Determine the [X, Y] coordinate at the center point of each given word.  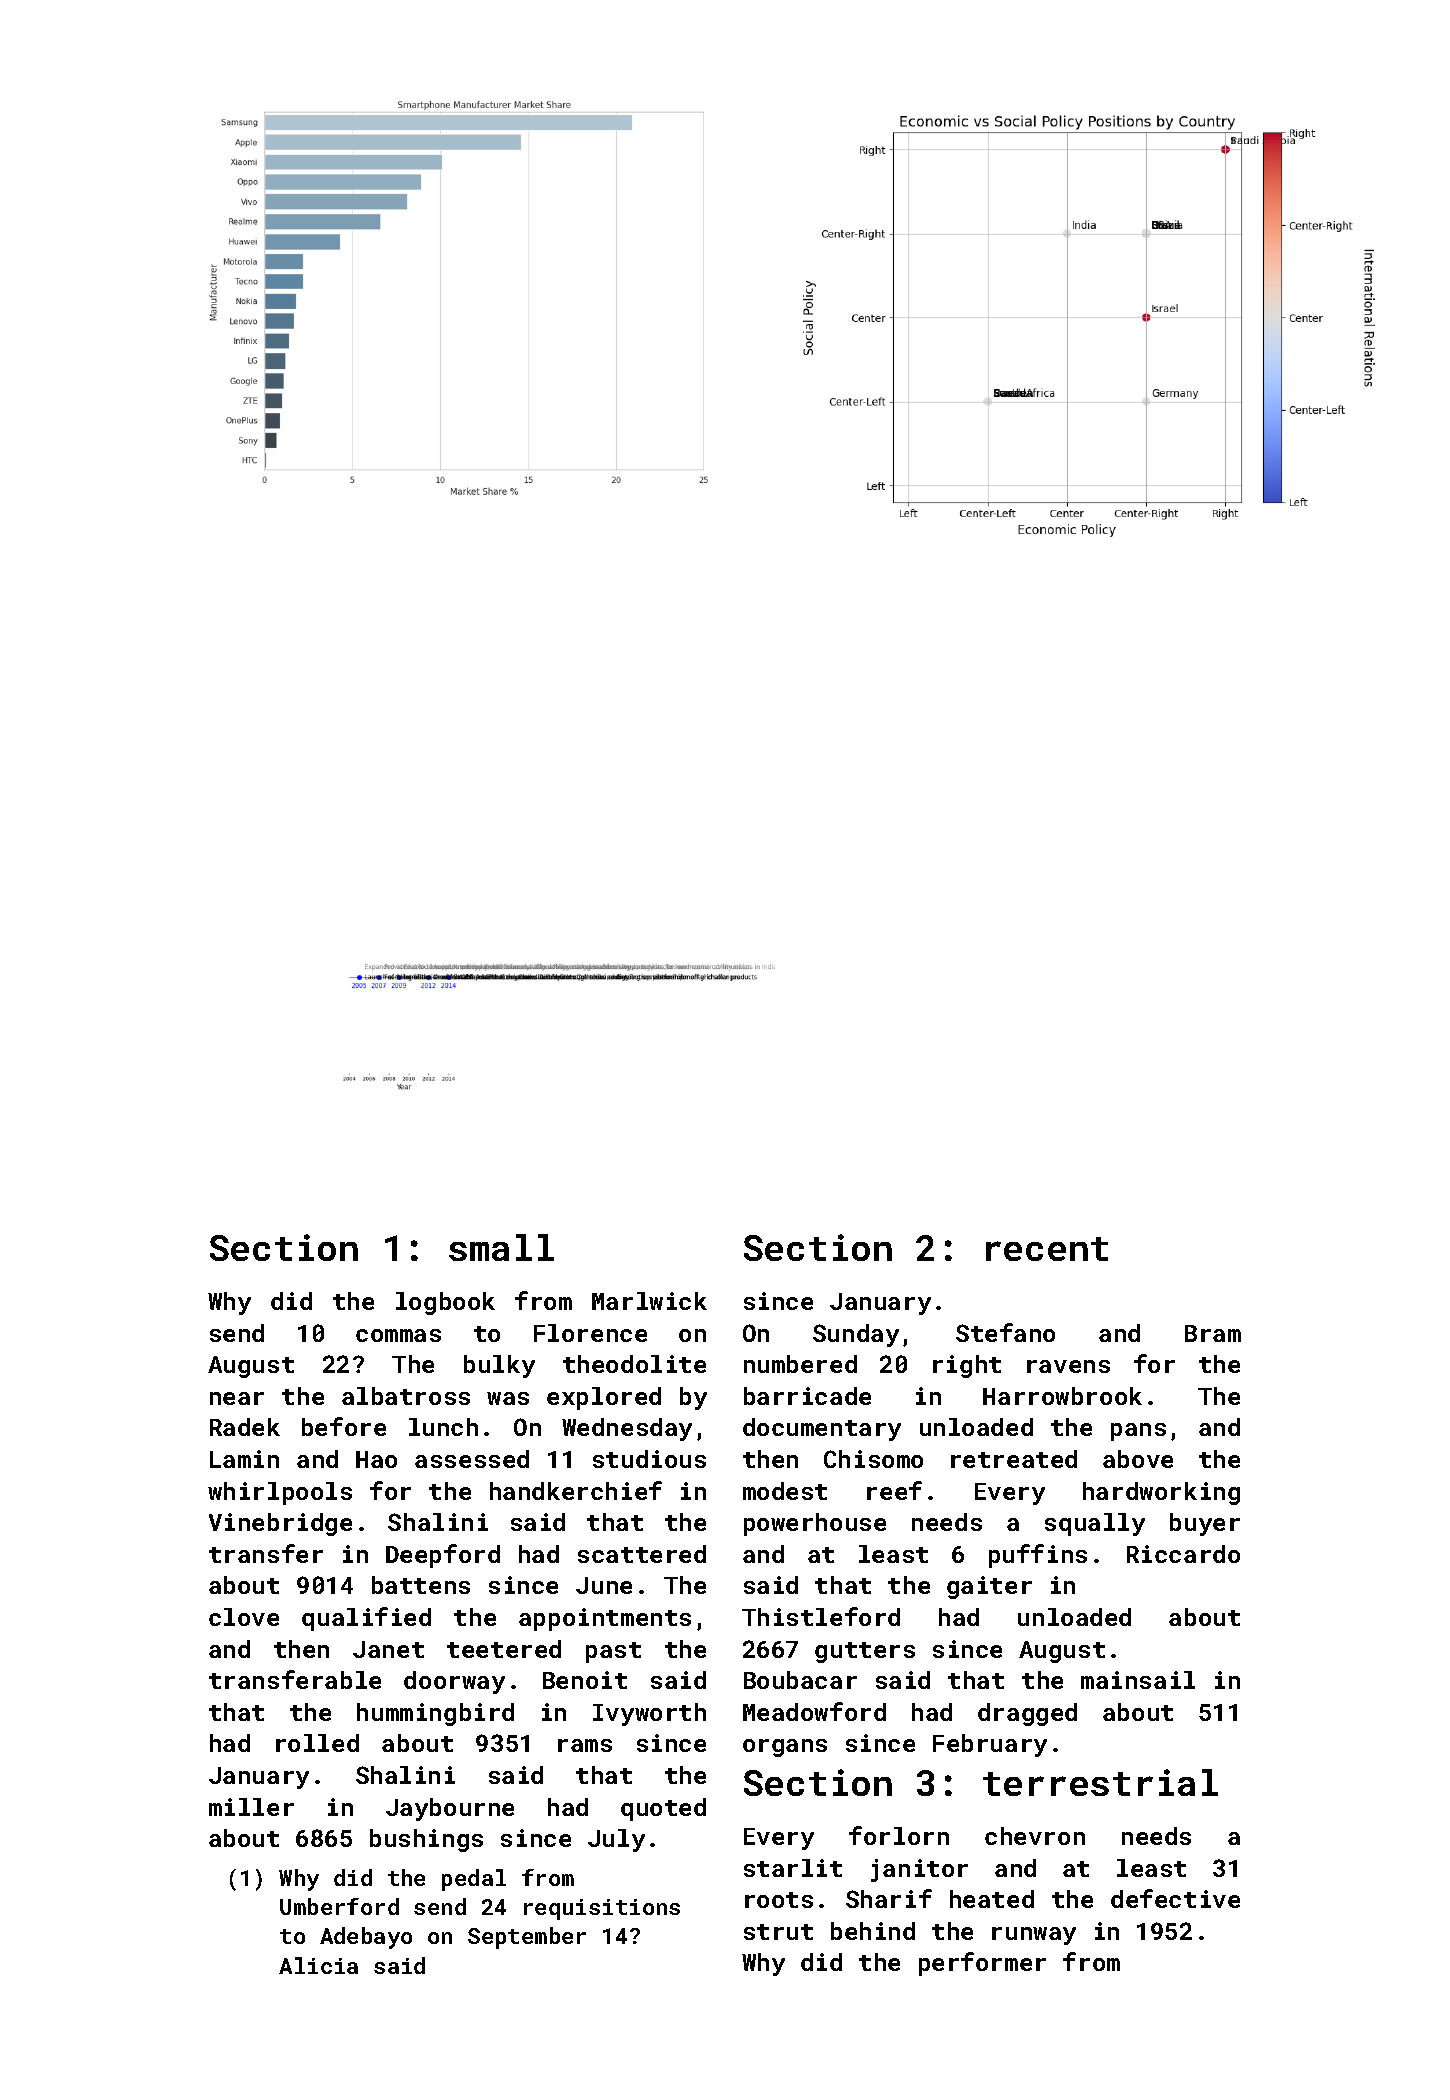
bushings [426, 1840]
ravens [1068, 1366]
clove [244, 1617]
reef [894, 1490]
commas [398, 1335]
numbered [800, 1364]
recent [1047, 1249]
